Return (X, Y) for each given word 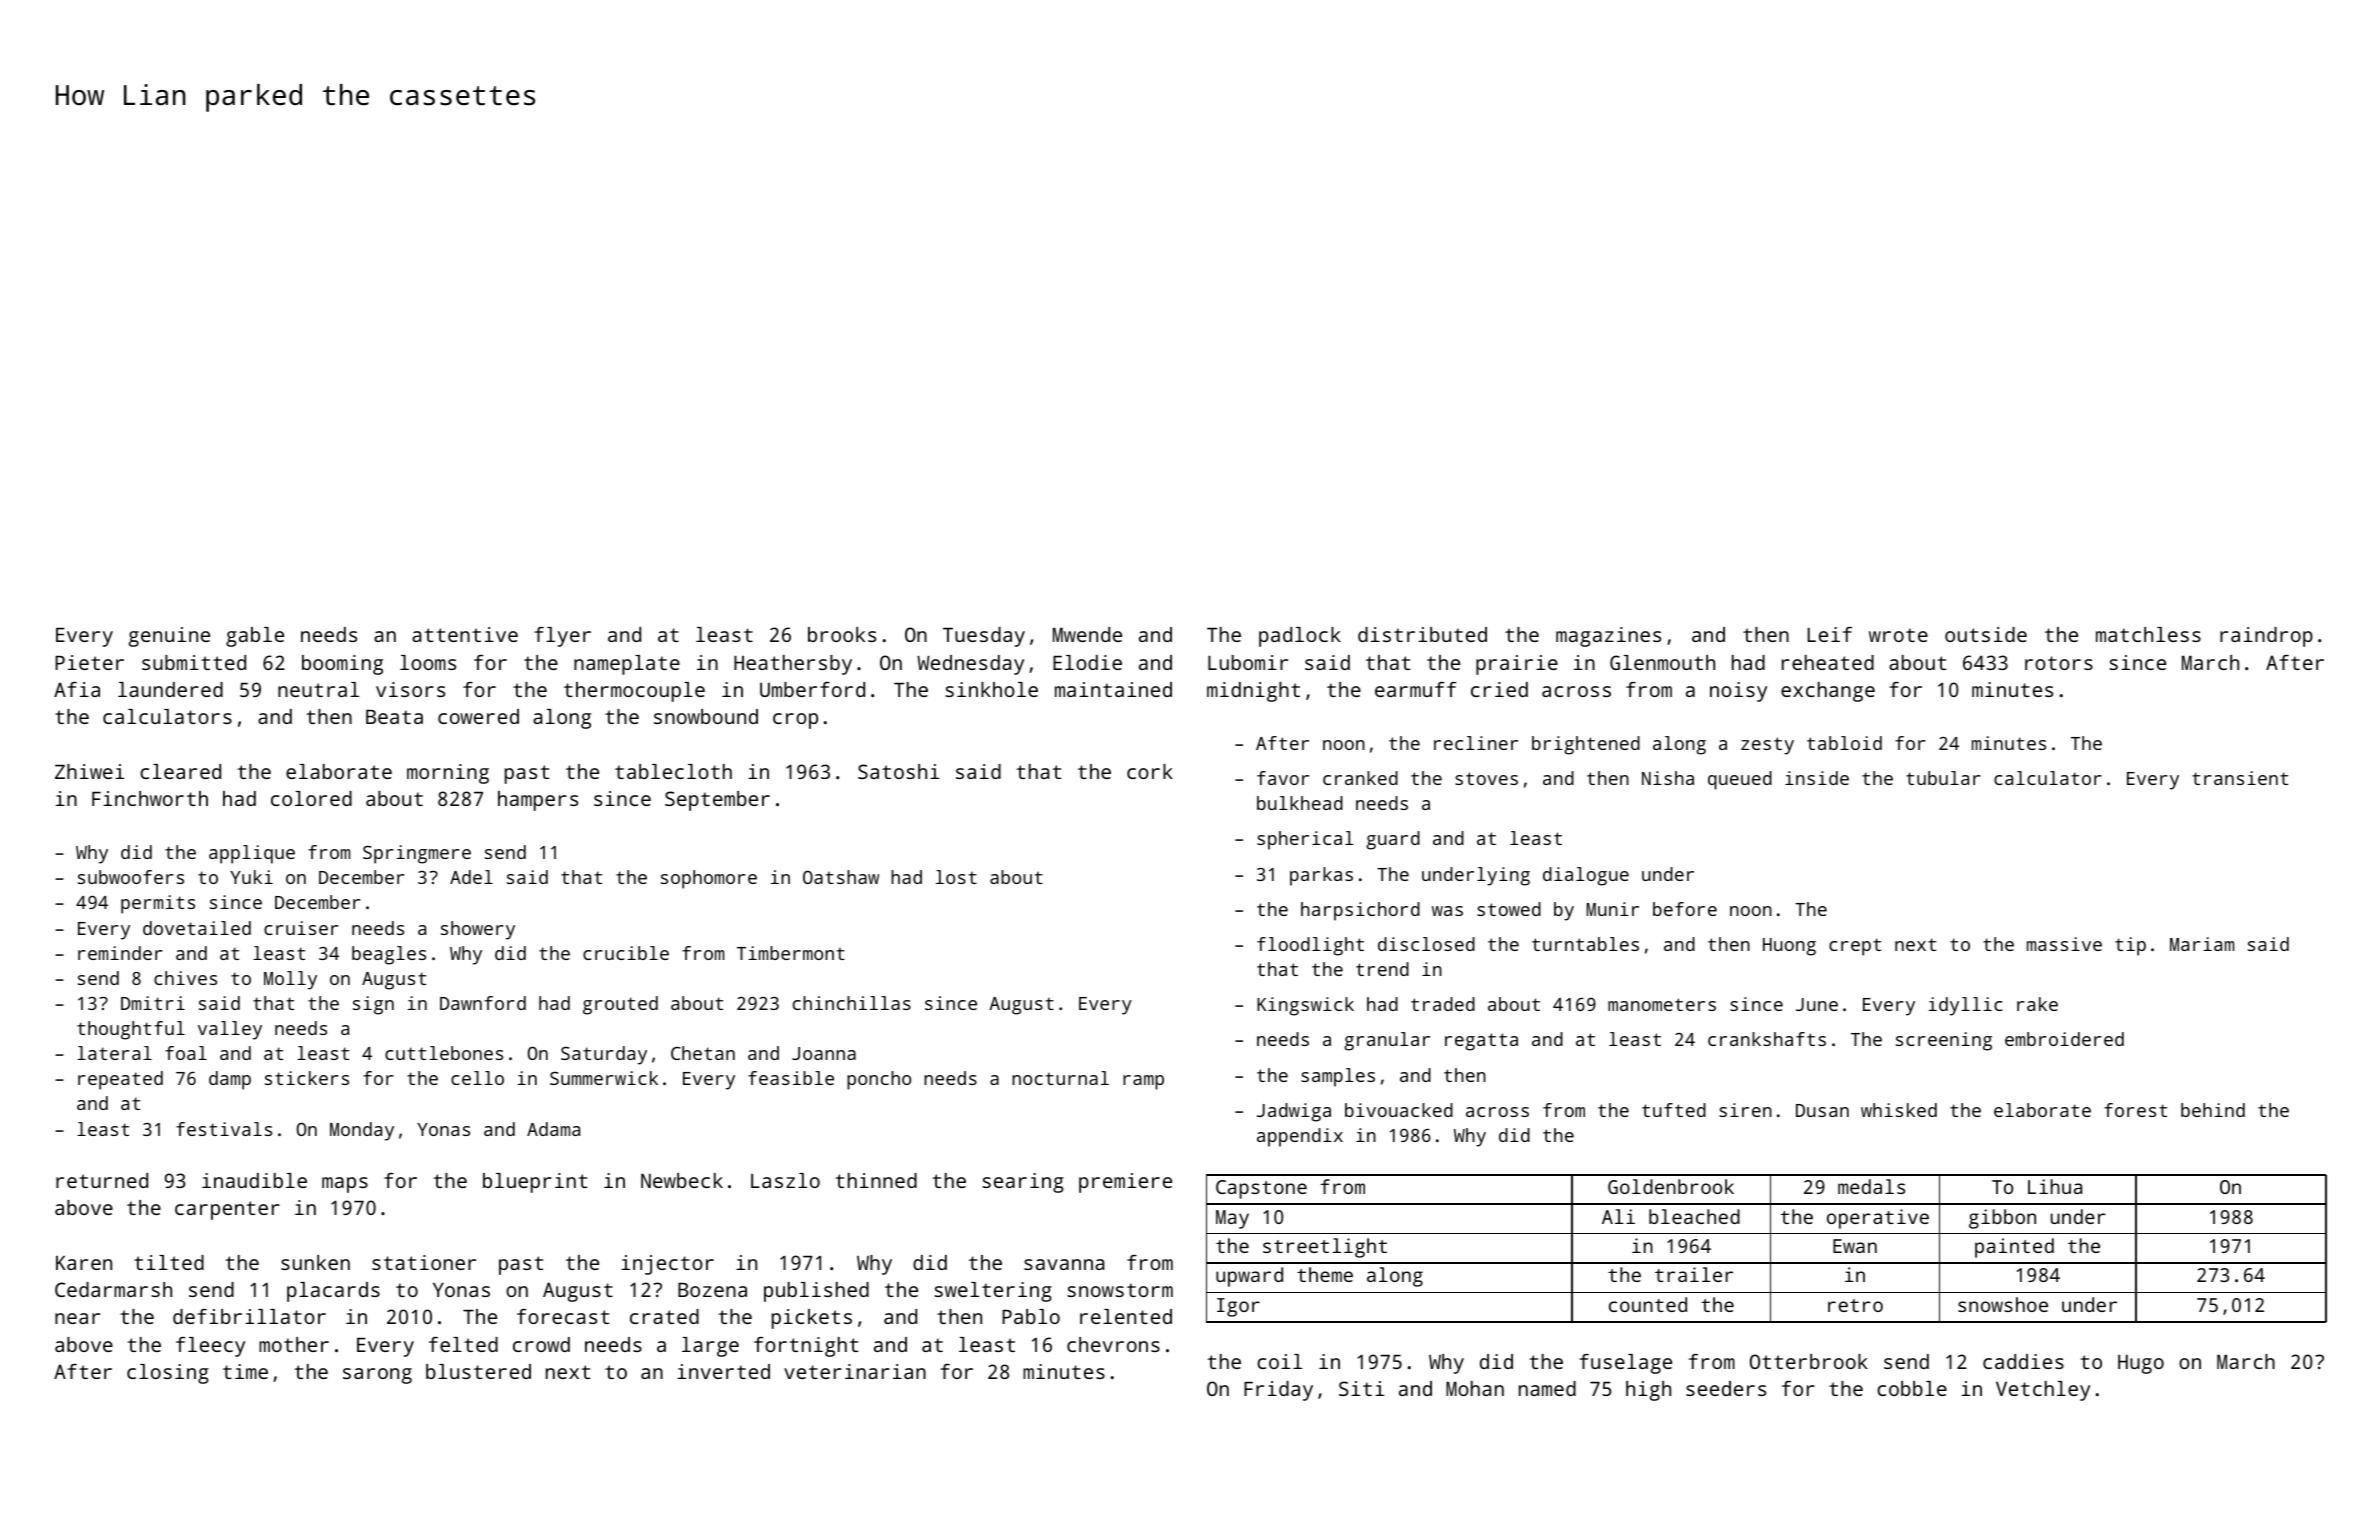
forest (2135, 1110)
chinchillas (852, 1003)
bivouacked (1399, 1110)
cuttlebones (444, 1053)
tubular (1943, 778)
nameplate (627, 665)
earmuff (1415, 689)
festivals (224, 1129)
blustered (478, 1371)
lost (956, 877)
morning (448, 774)
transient (2240, 778)
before (1685, 909)
